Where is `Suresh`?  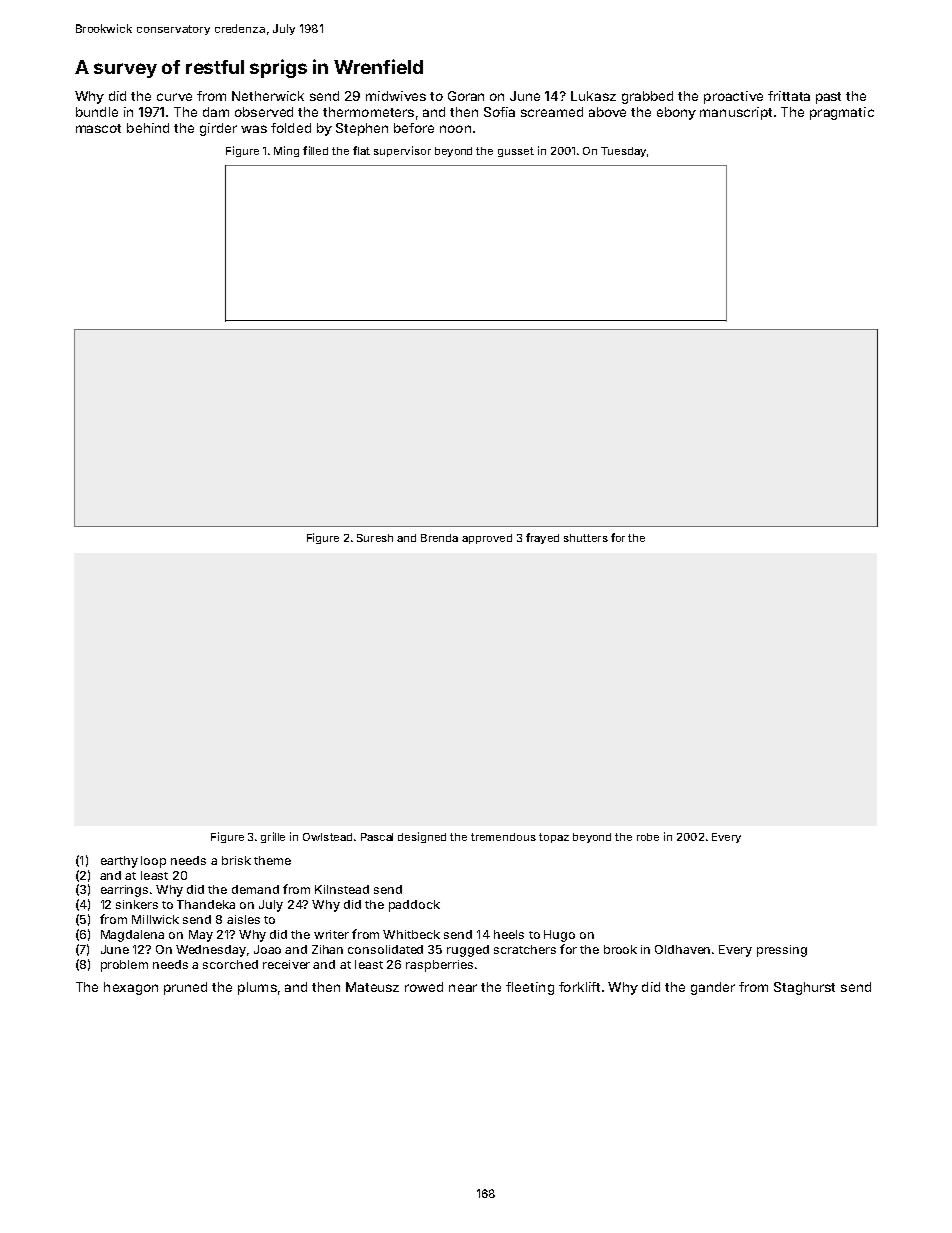
Suresh is located at coordinates (375, 538).
